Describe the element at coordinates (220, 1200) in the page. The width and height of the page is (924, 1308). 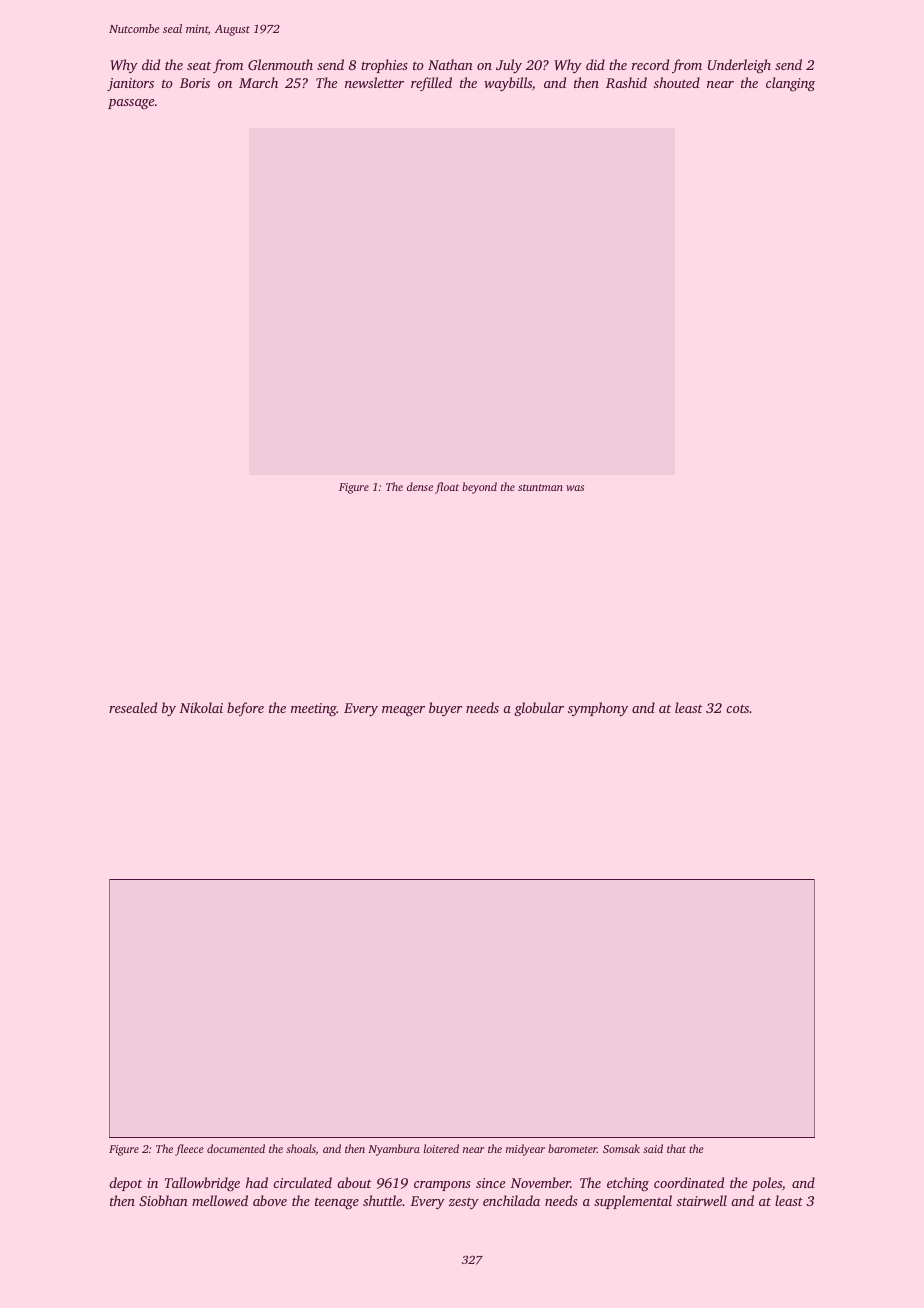
I see `mellowed` at that location.
